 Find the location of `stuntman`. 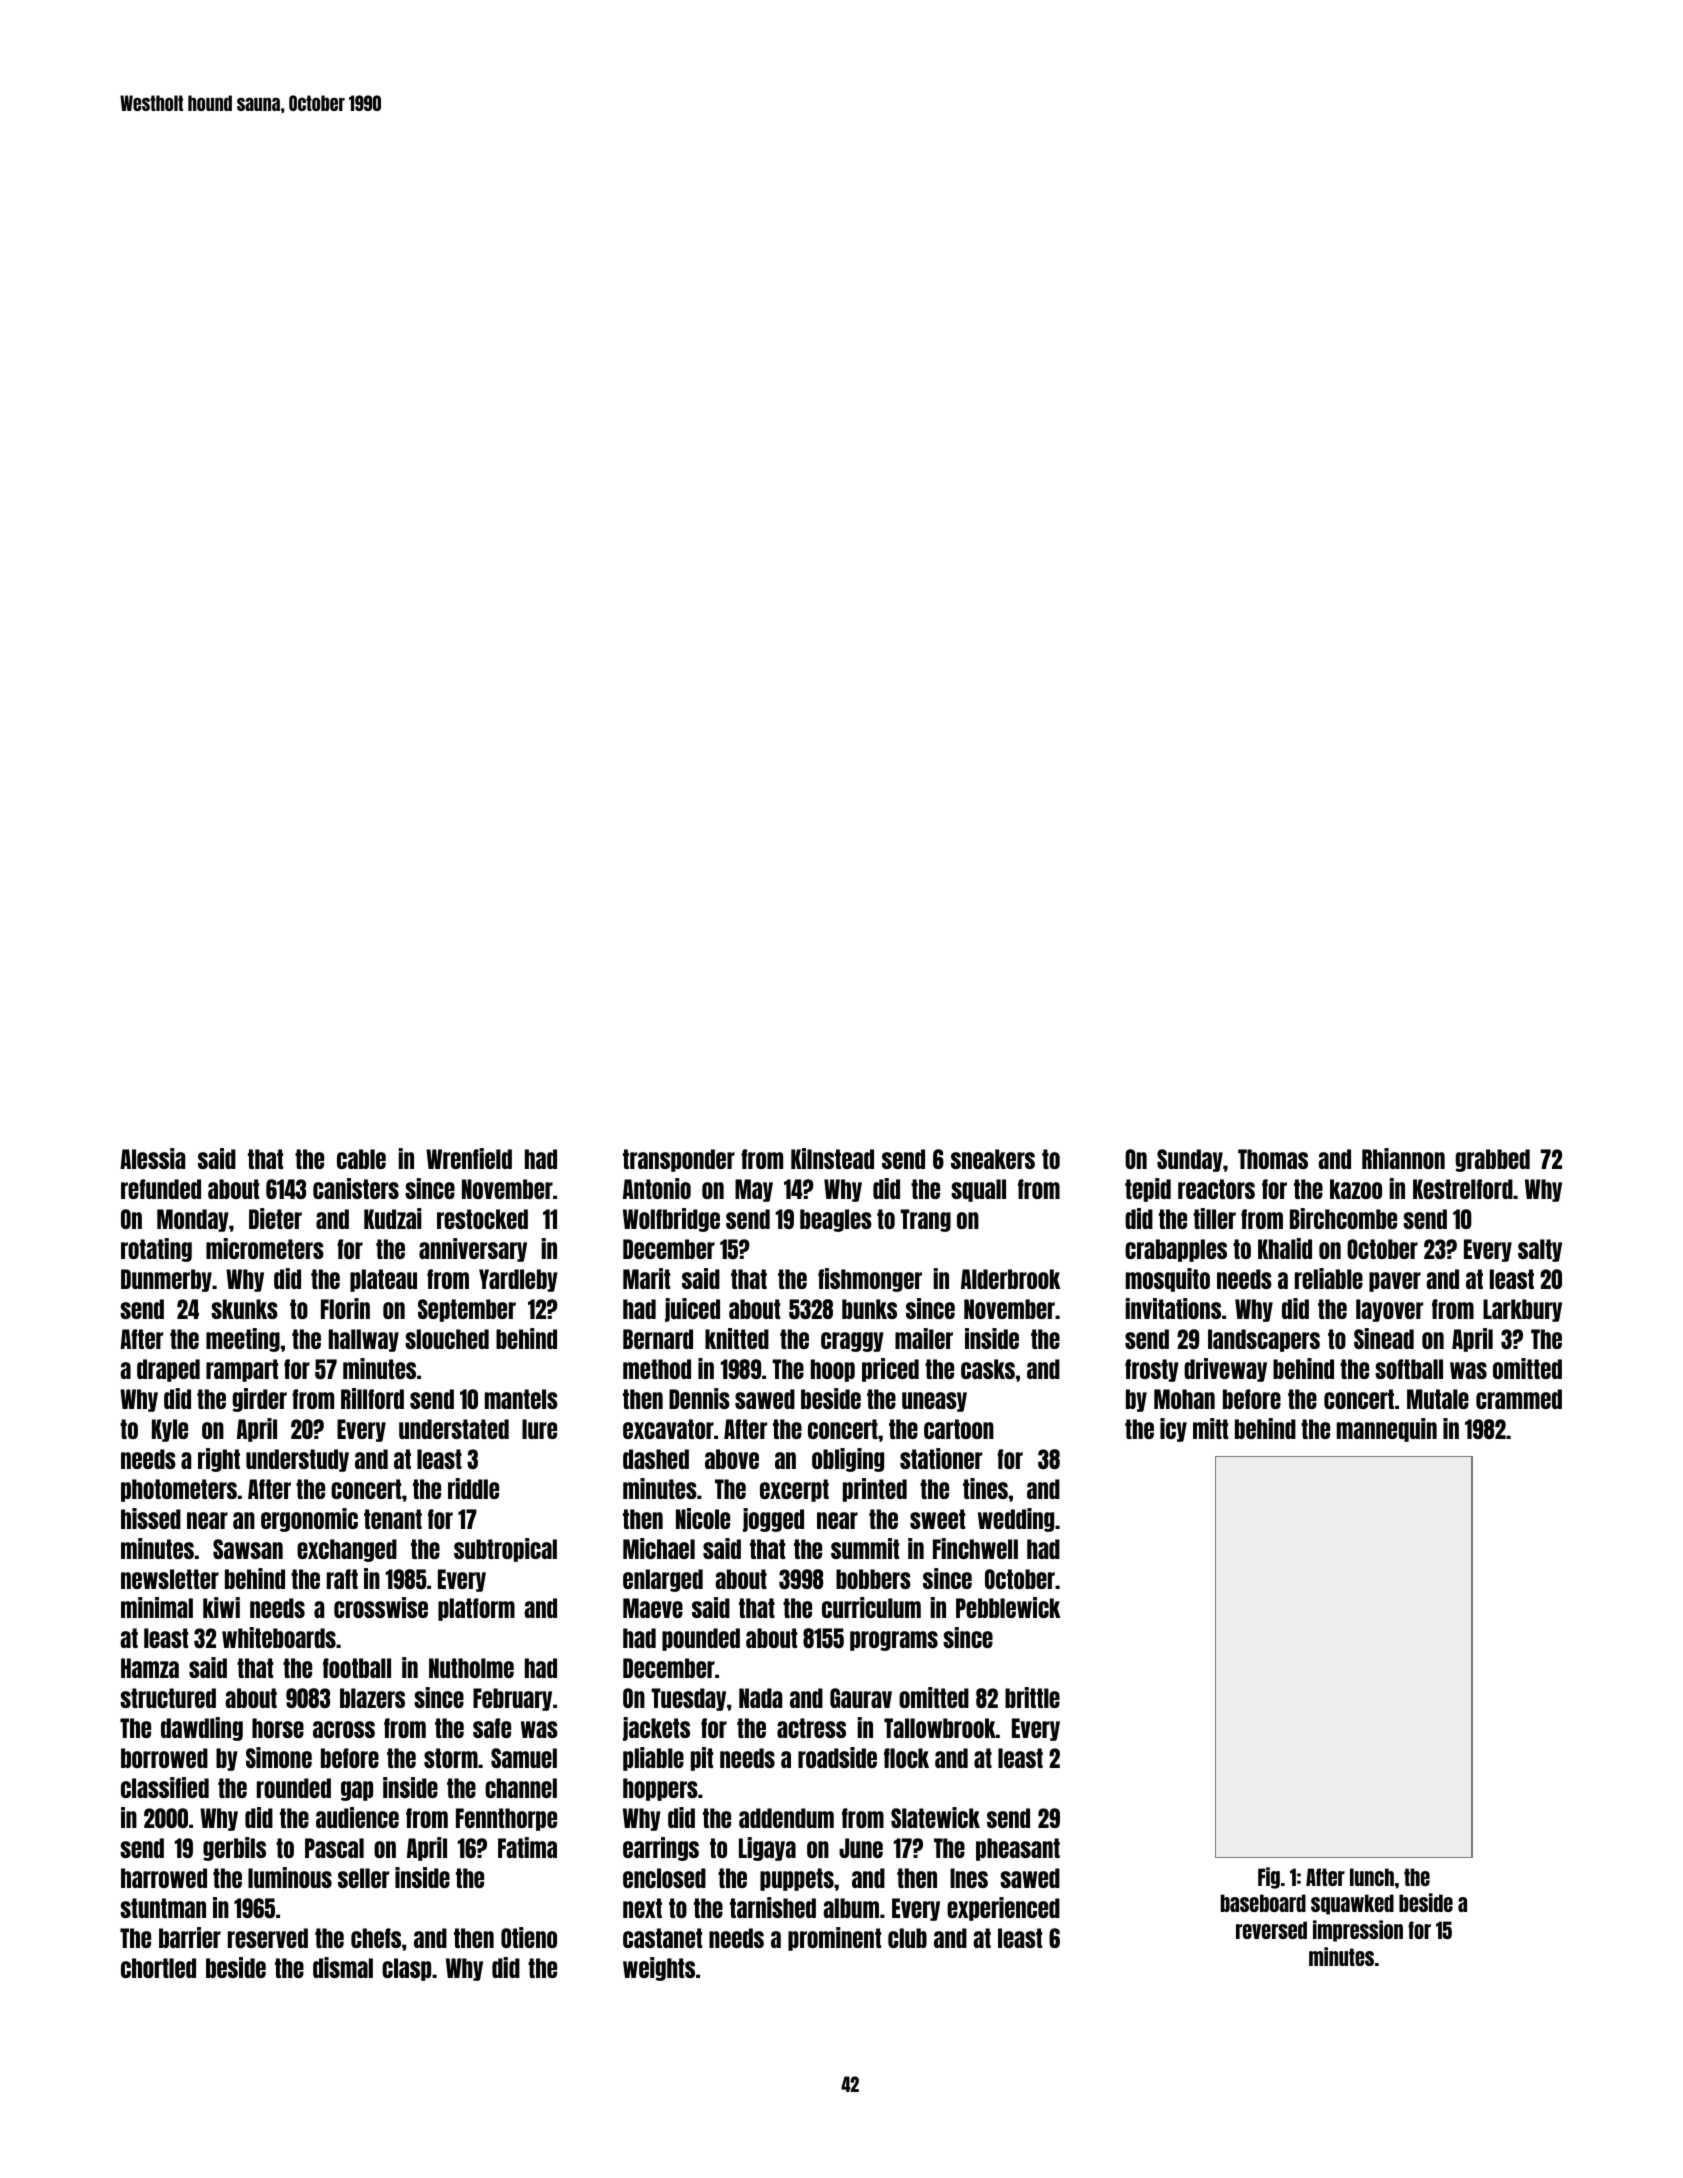

stuntman is located at coordinates (163, 1908).
